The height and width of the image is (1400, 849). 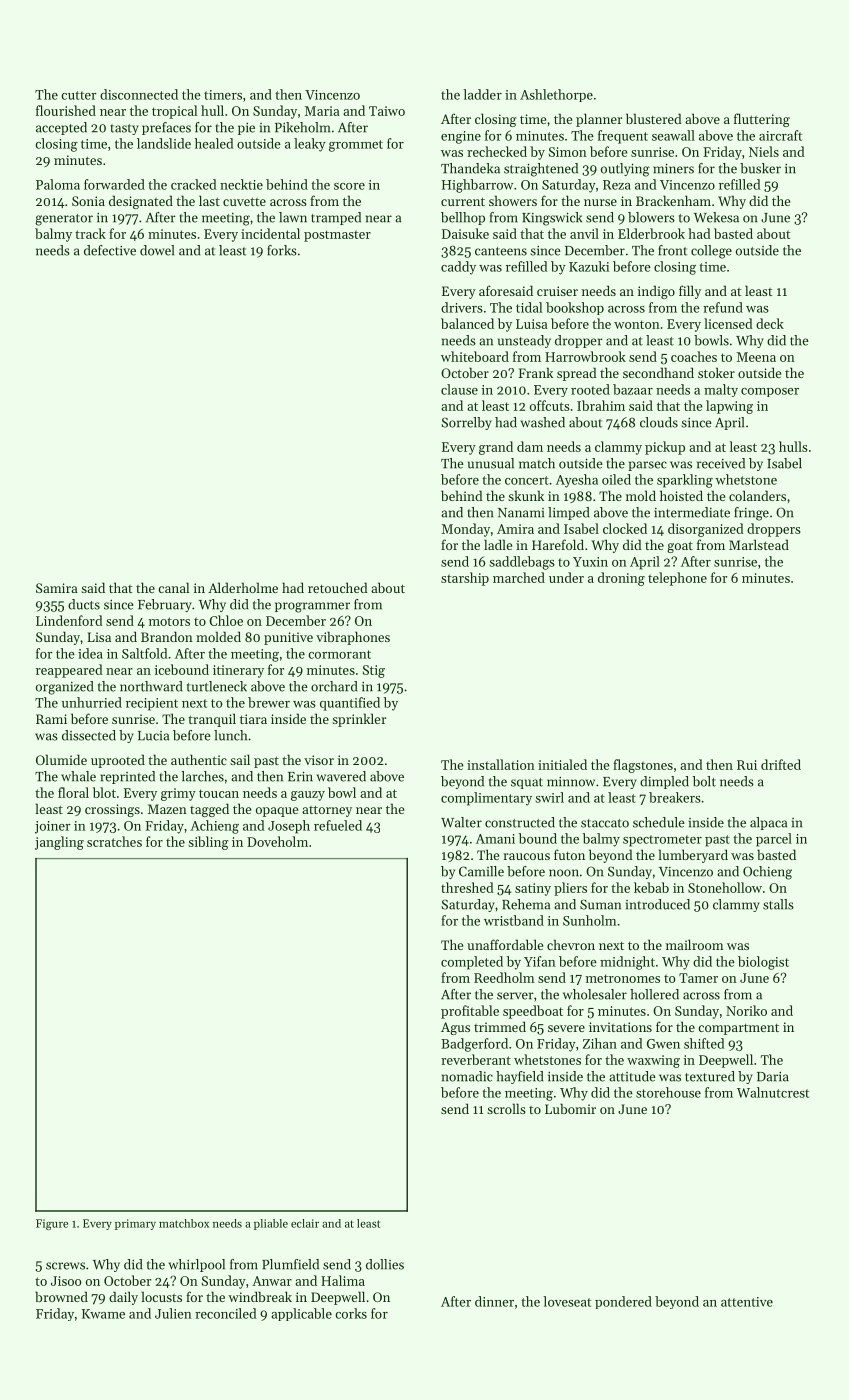 What do you see at coordinates (322, 111) in the image?
I see `Maria` at bounding box center [322, 111].
